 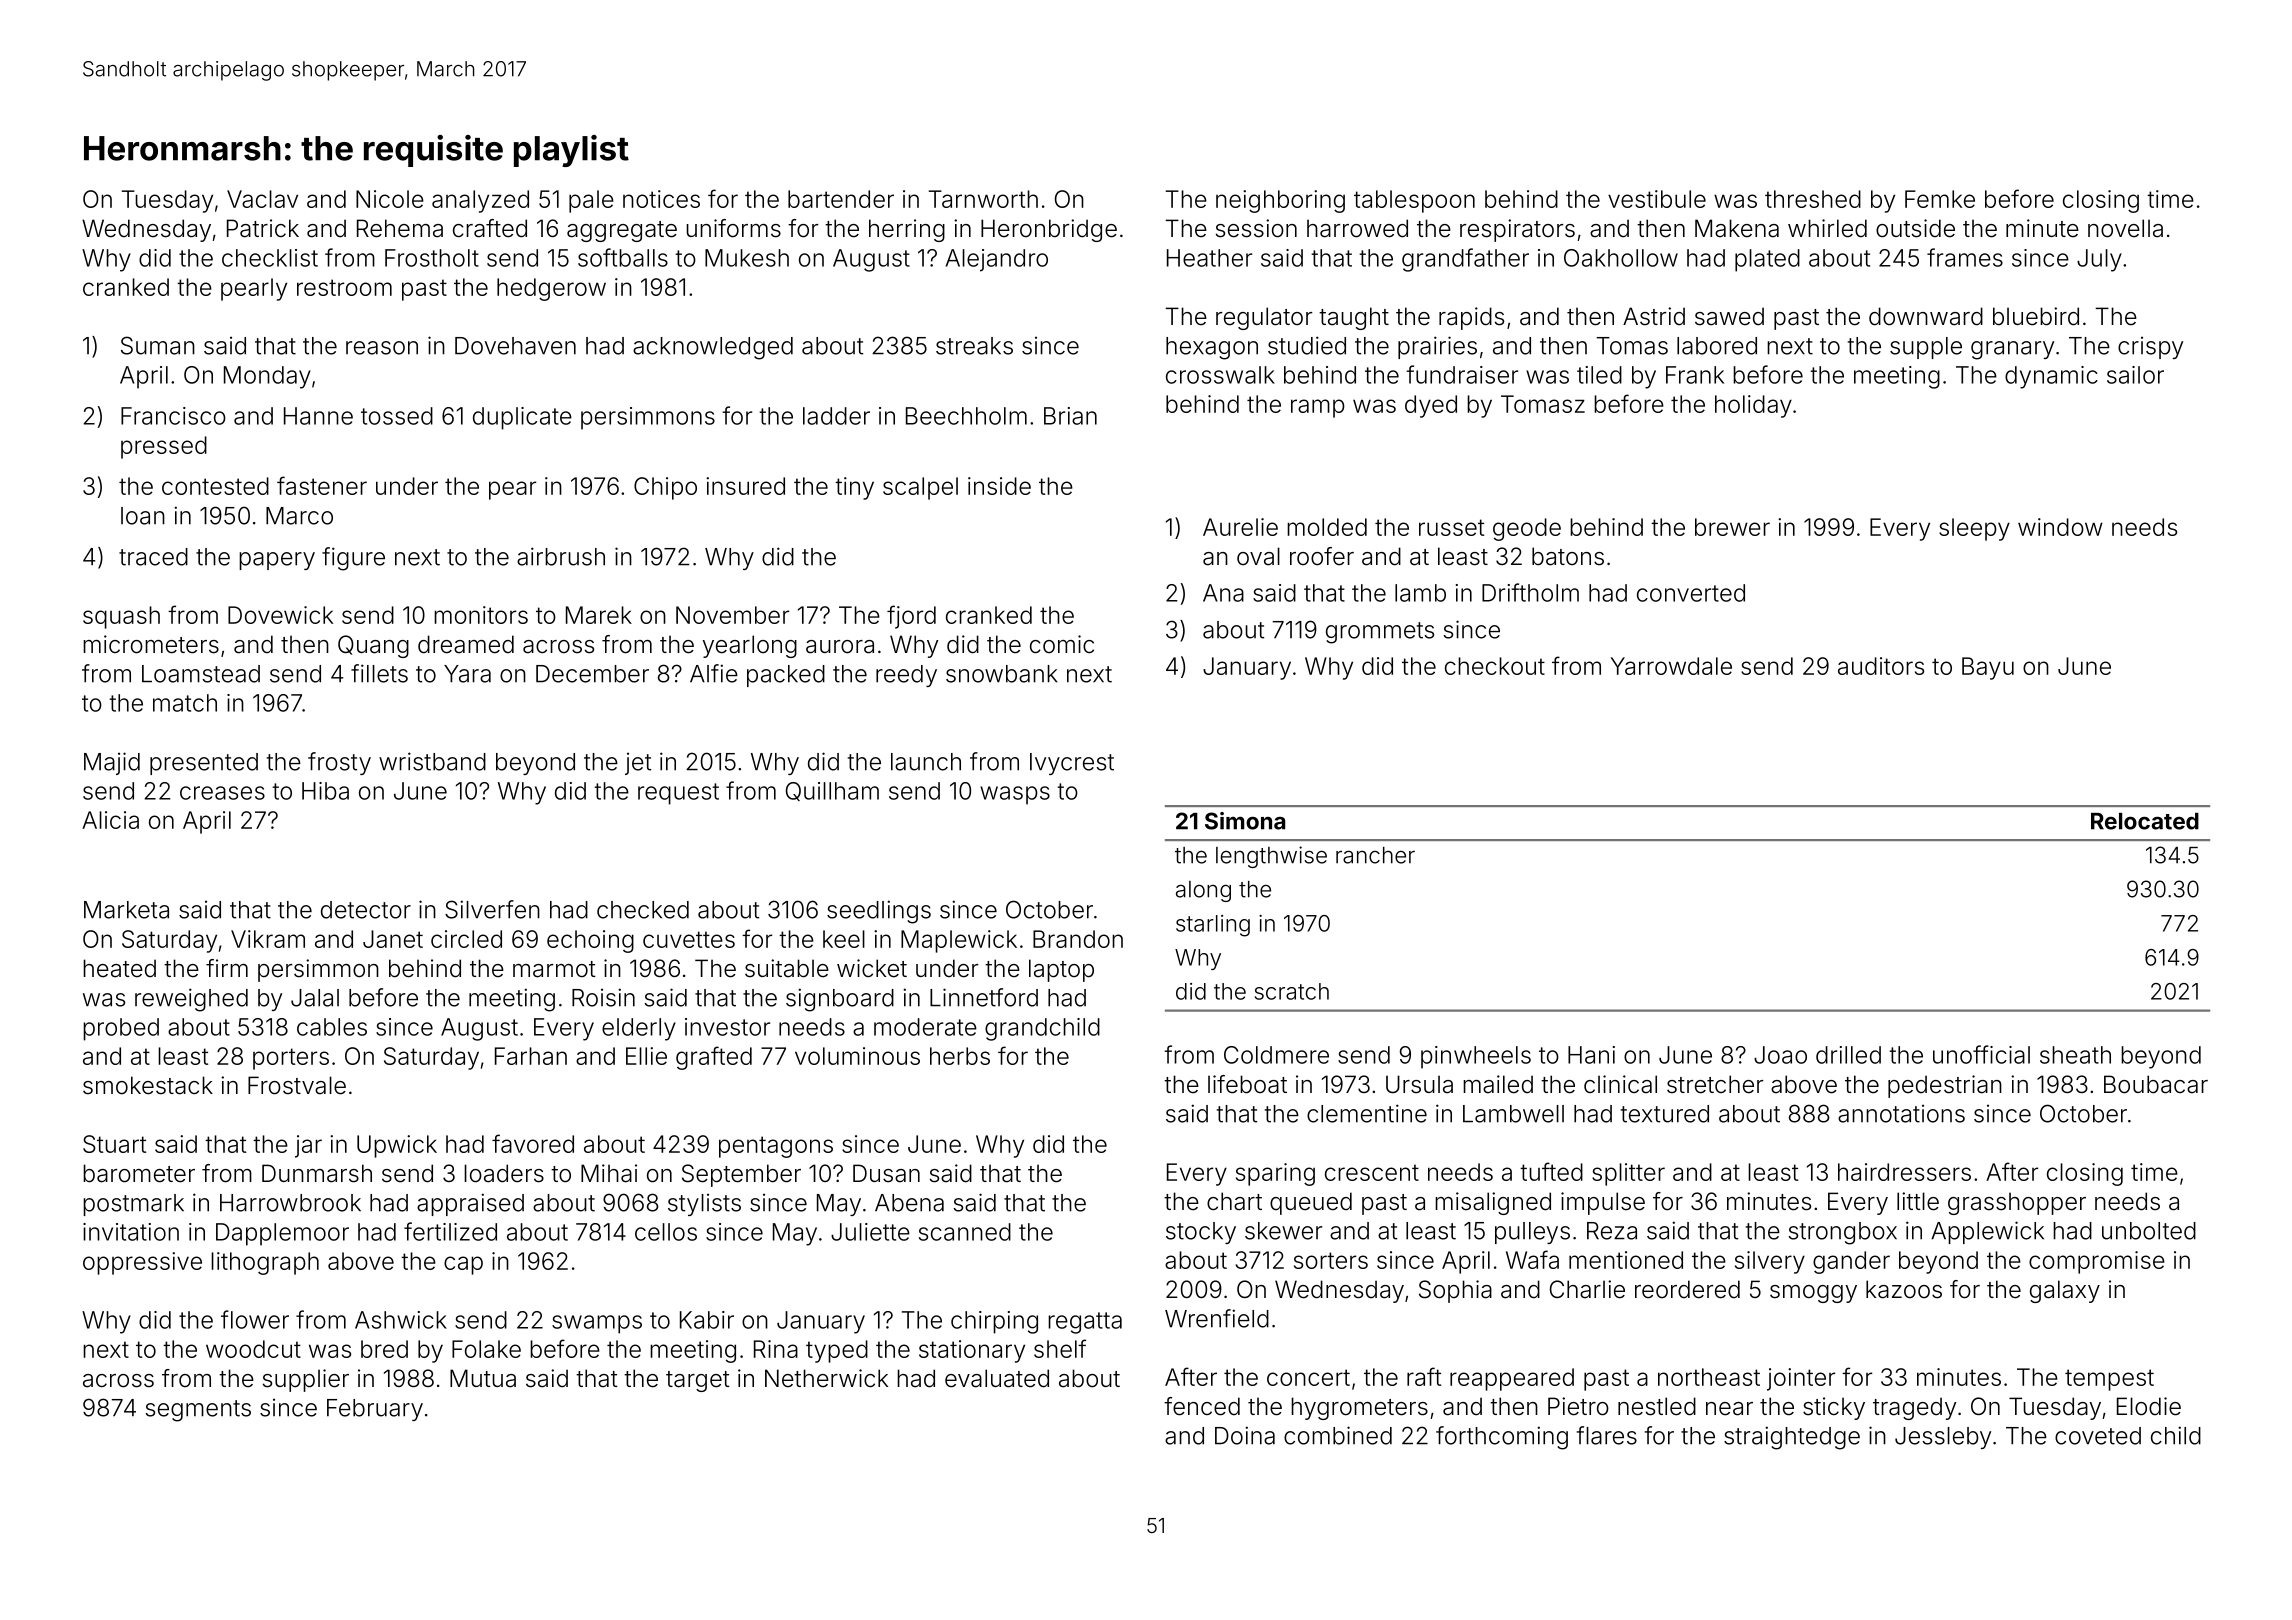 What do you see at coordinates (551, 289) in the image?
I see `hedgerow` at bounding box center [551, 289].
